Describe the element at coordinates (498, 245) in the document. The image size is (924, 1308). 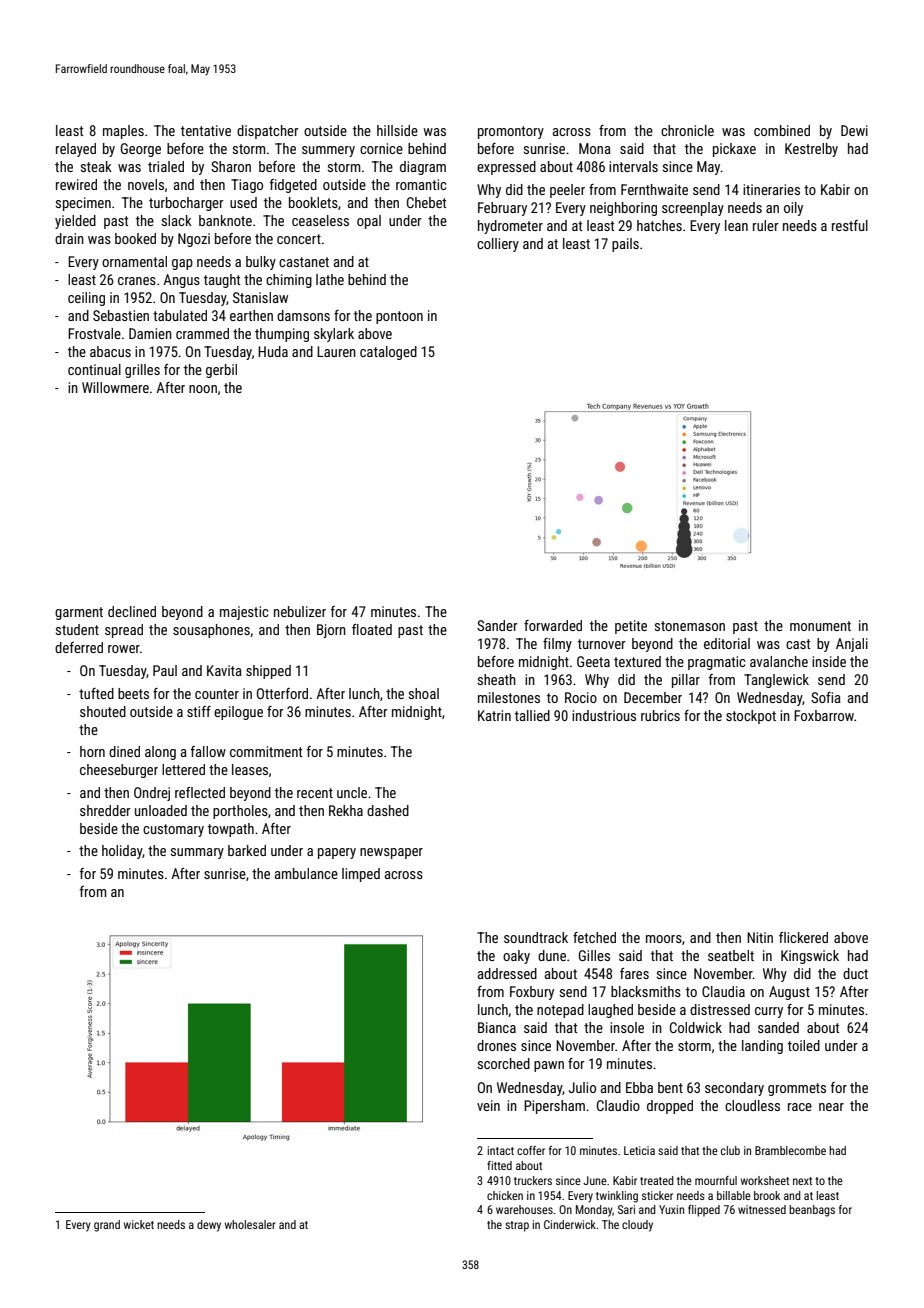
I see `colliery` at that location.
